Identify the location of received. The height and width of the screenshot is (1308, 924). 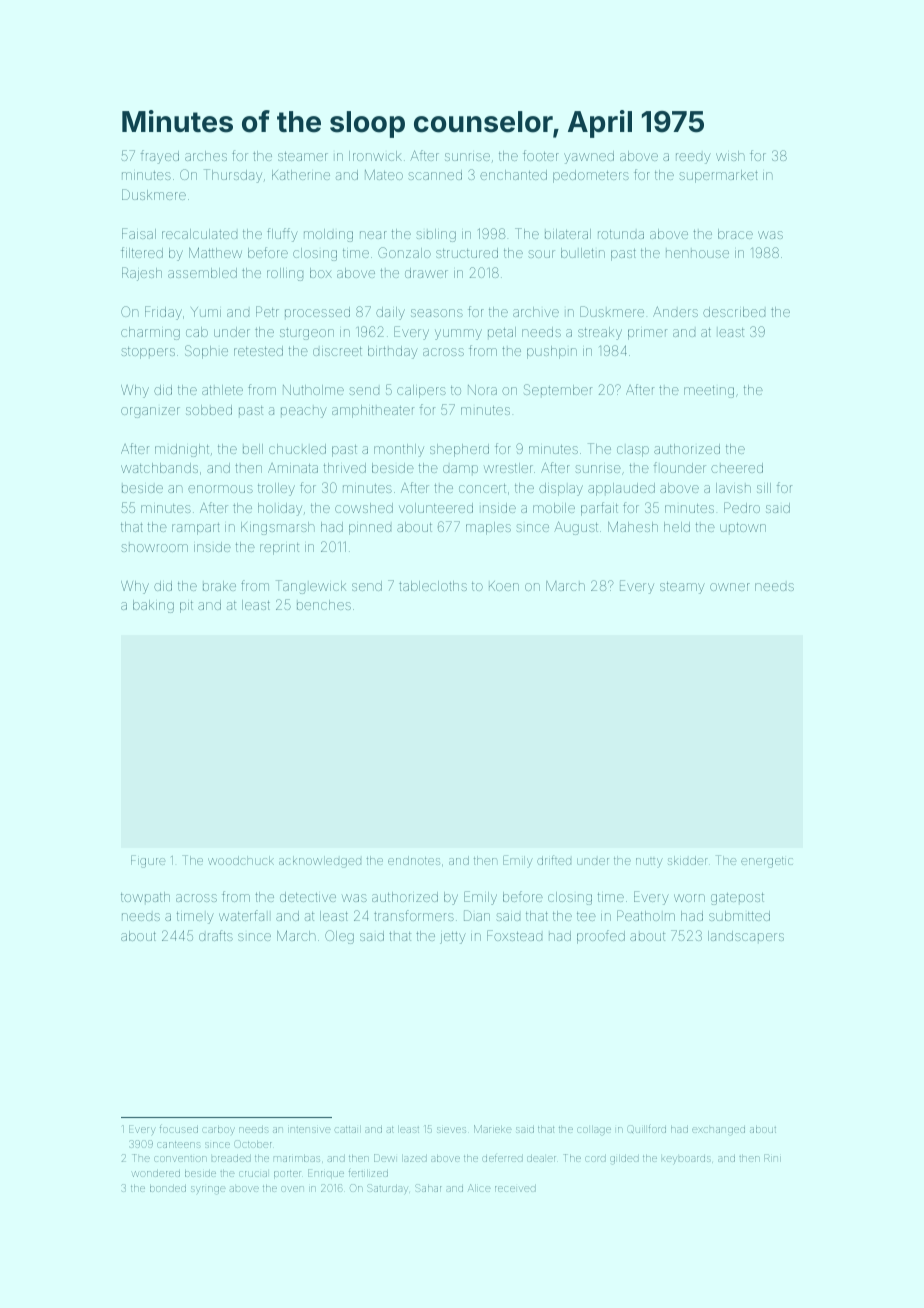
(515, 1188).
